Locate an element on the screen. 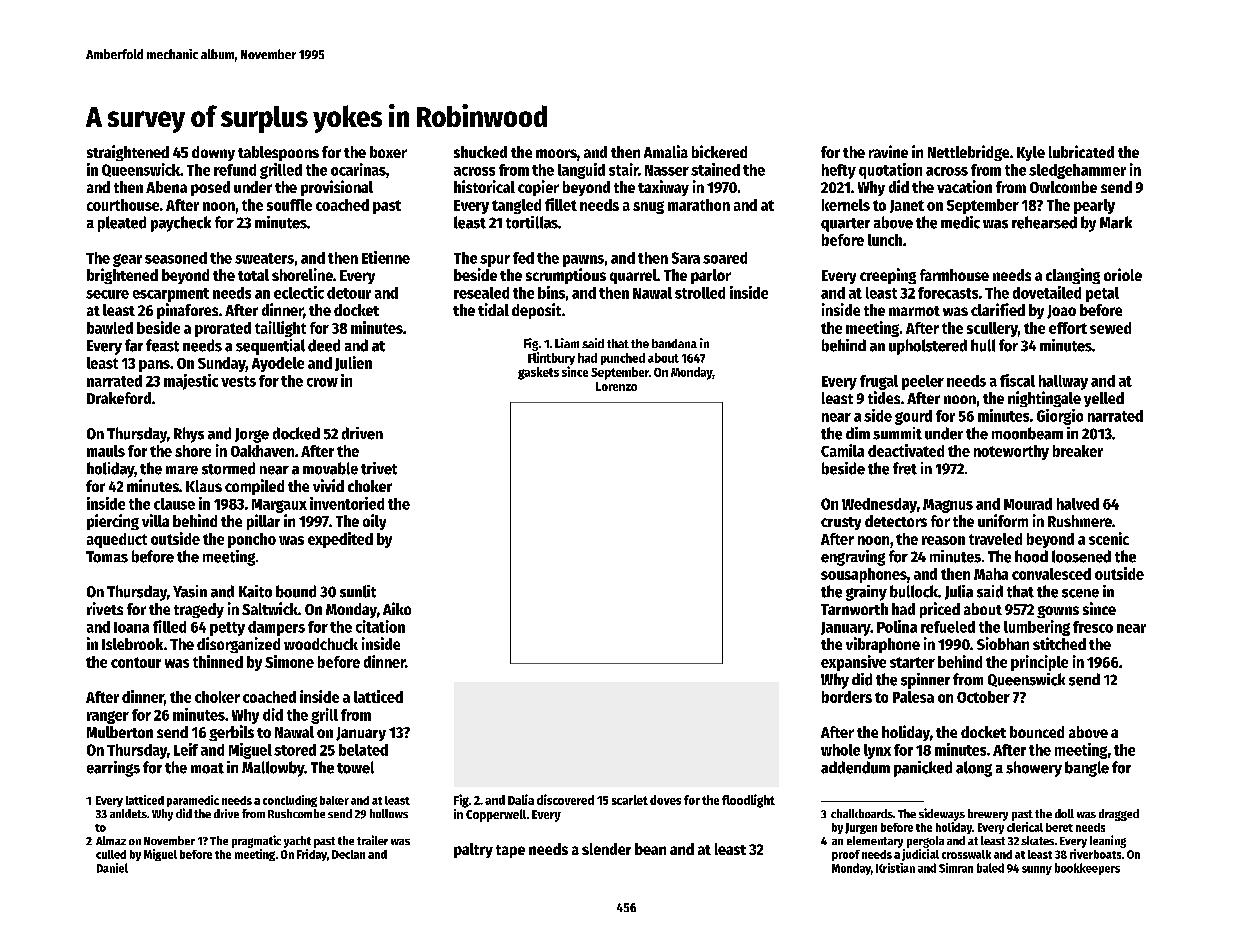  anklets is located at coordinates (128, 813).
